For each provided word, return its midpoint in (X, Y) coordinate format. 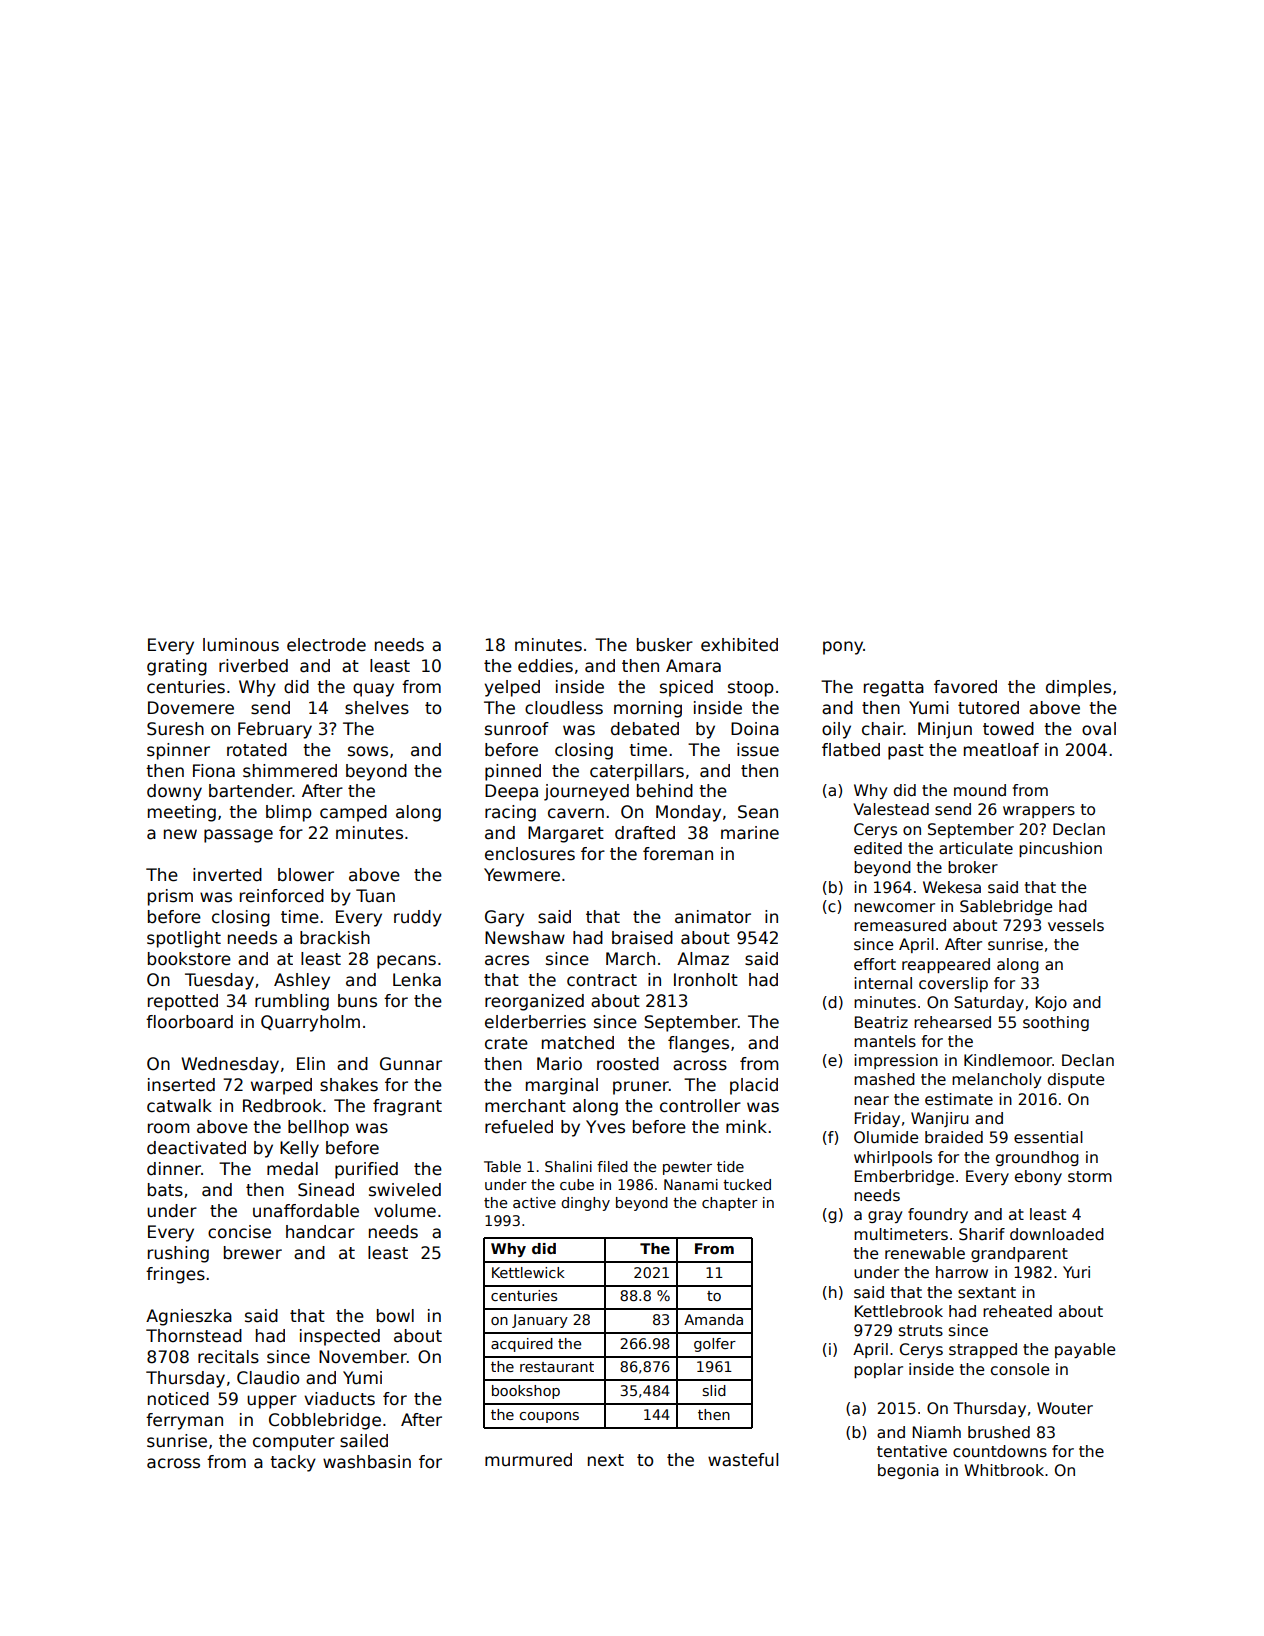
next (606, 1460)
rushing (178, 1254)
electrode (326, 645)
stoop (751, 689)
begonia (908, 1471)
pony (843, 648)
